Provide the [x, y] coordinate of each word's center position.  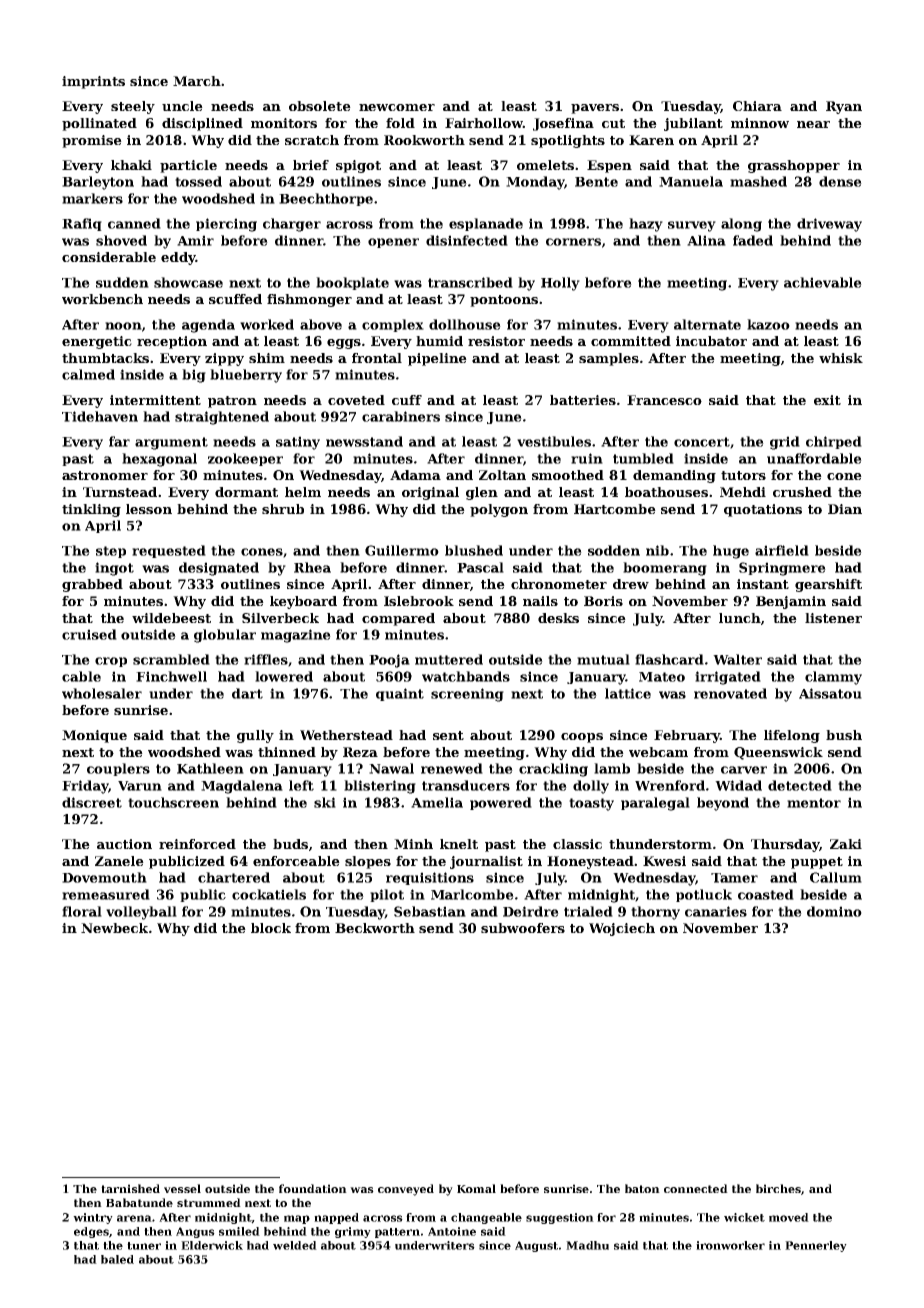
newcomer [397, 107]
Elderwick [212, 1245]
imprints [93, 82]
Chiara [757, 106]
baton [642, 1188]
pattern [397, 1233]
